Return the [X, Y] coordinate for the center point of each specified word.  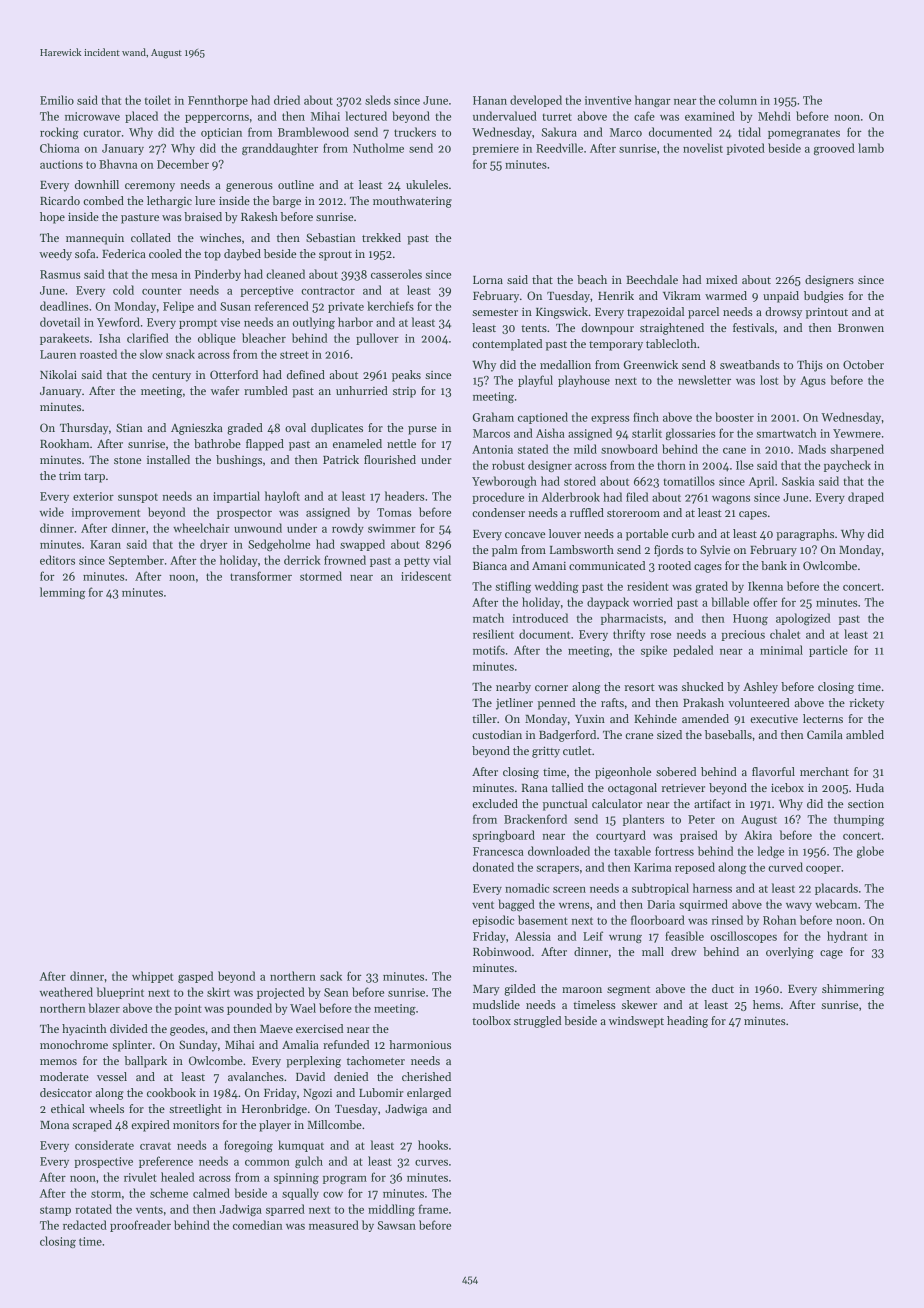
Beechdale [652, 279]
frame [433, 1209]
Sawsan [397, 1225]
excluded [495, 803]
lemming [63, 593]
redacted [85, 1225]
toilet [158, 100]
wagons [731, 500]
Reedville [559, 148]
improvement [106, 513]
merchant [824, 771]
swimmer [392, 528]
